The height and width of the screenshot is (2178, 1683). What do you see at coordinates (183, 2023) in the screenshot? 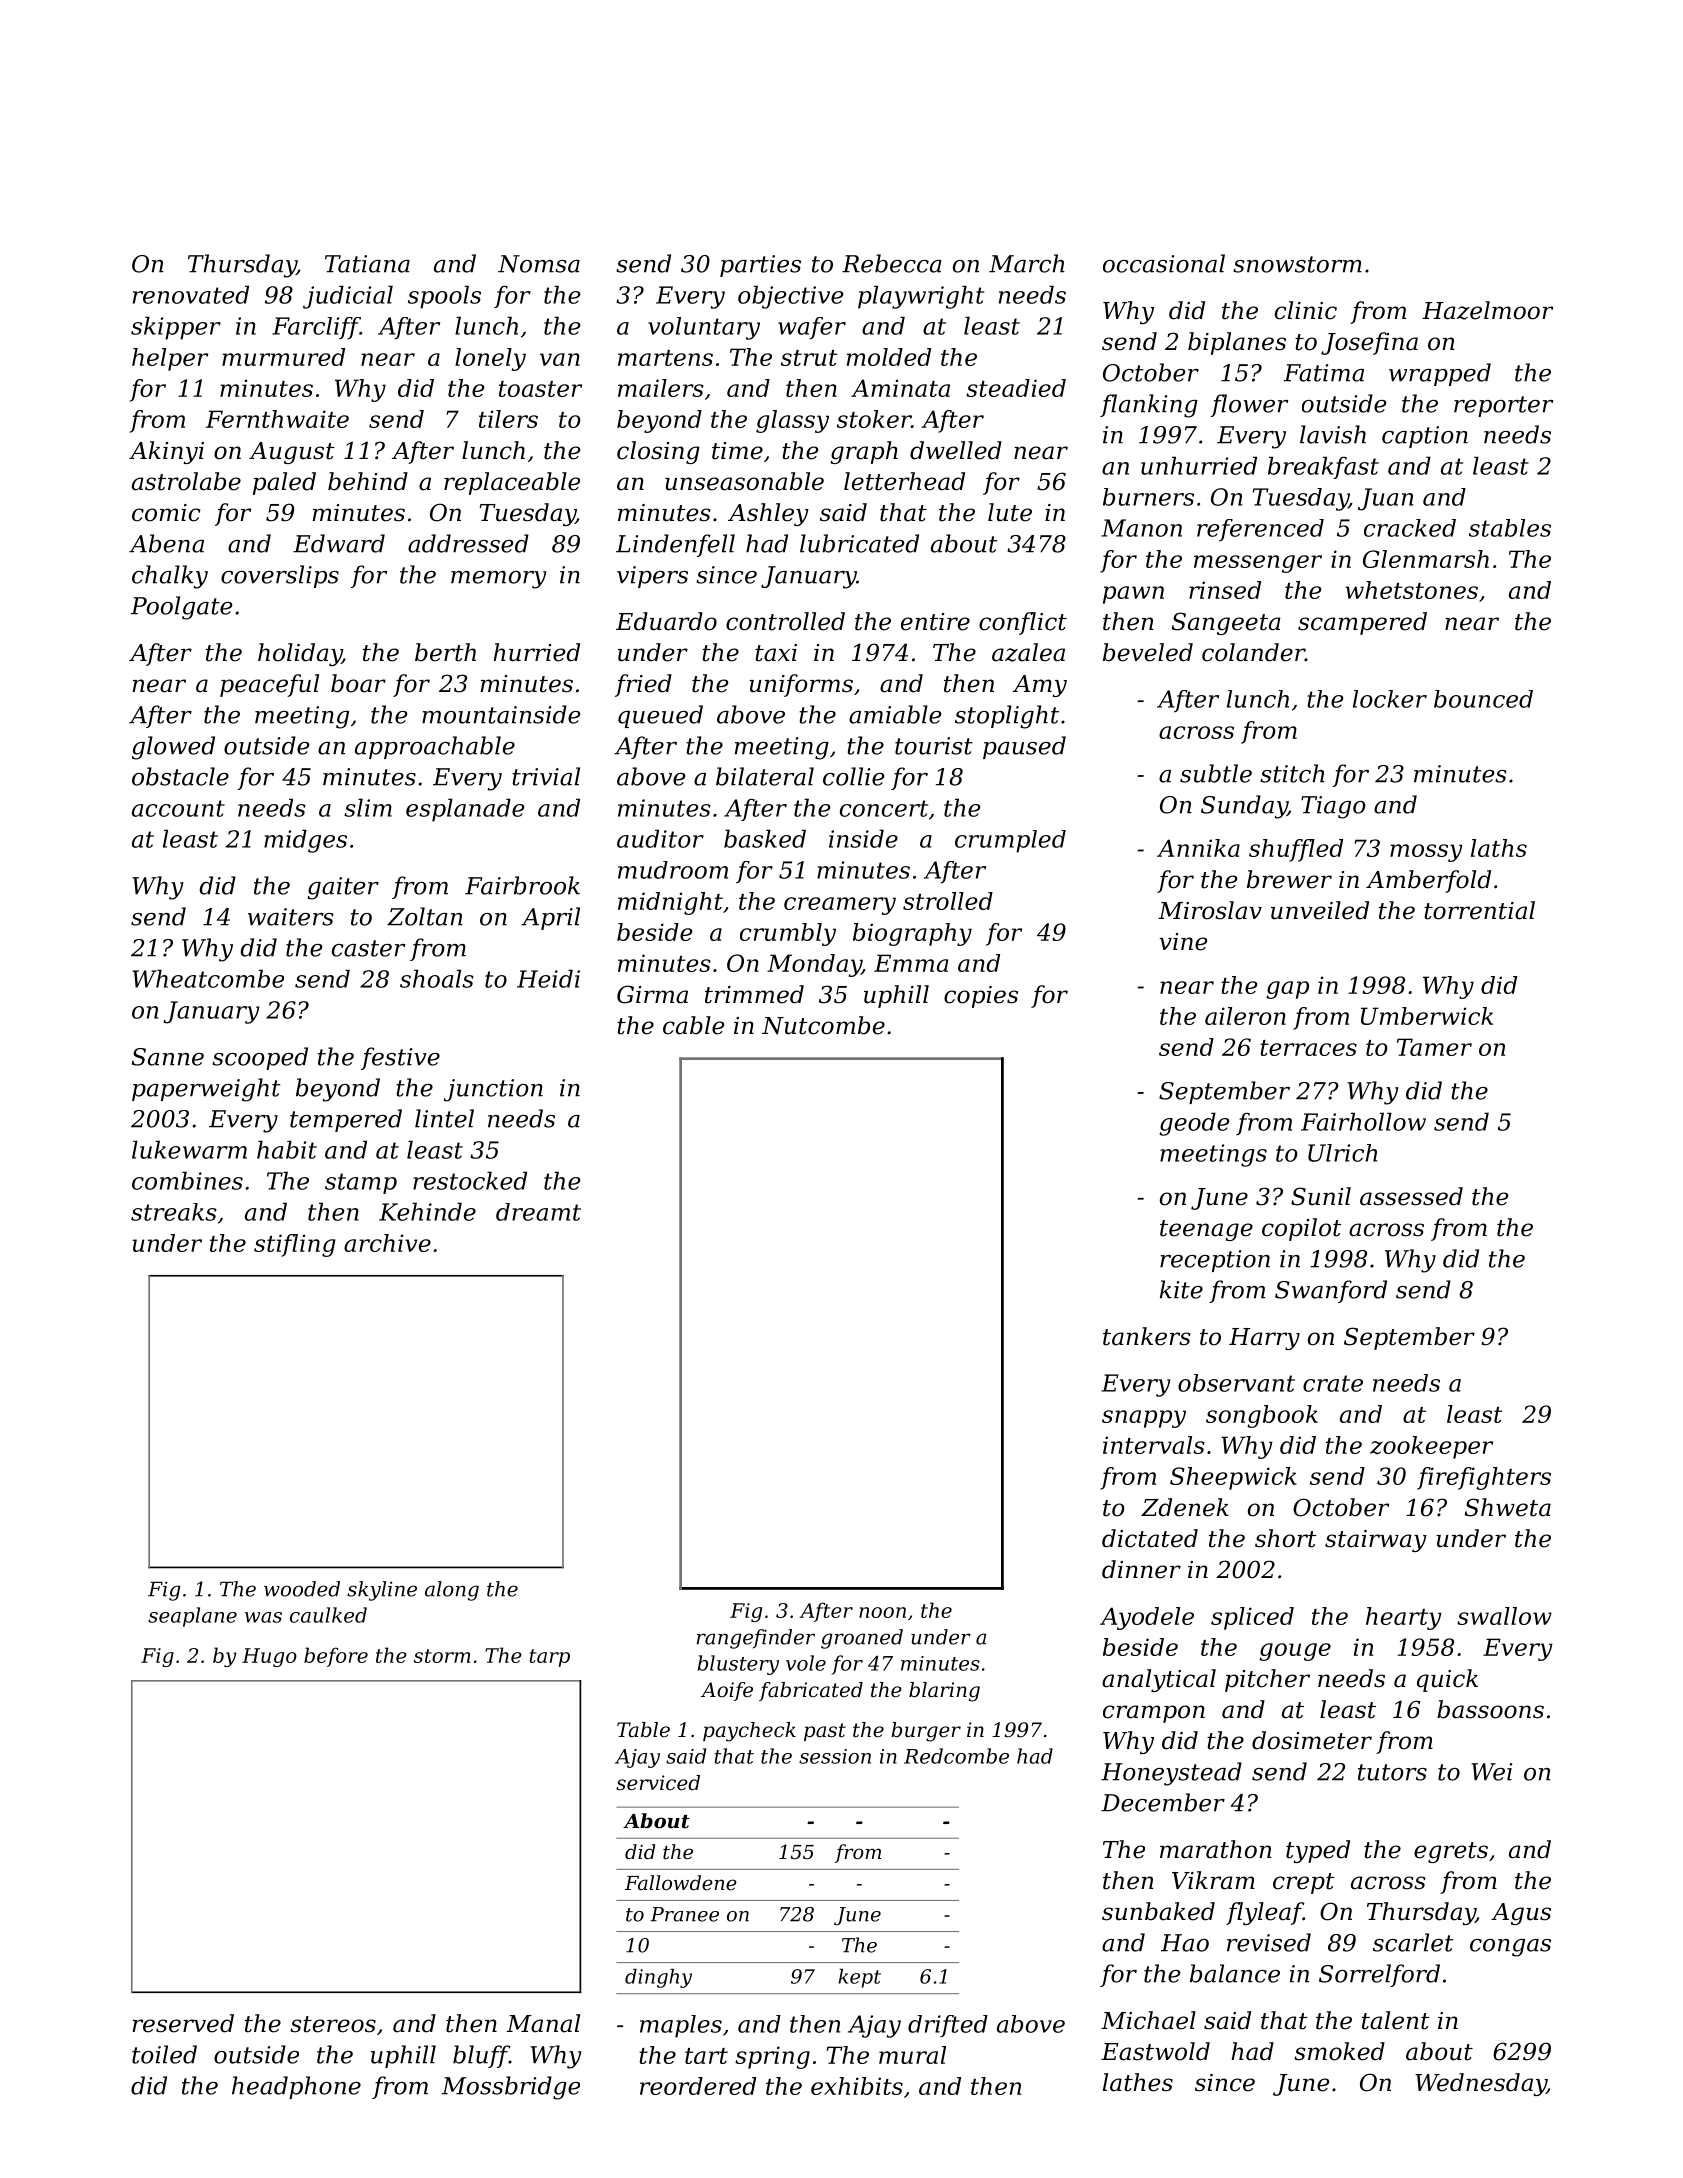
I see `reserved` at bounding box center [183, 2023].
